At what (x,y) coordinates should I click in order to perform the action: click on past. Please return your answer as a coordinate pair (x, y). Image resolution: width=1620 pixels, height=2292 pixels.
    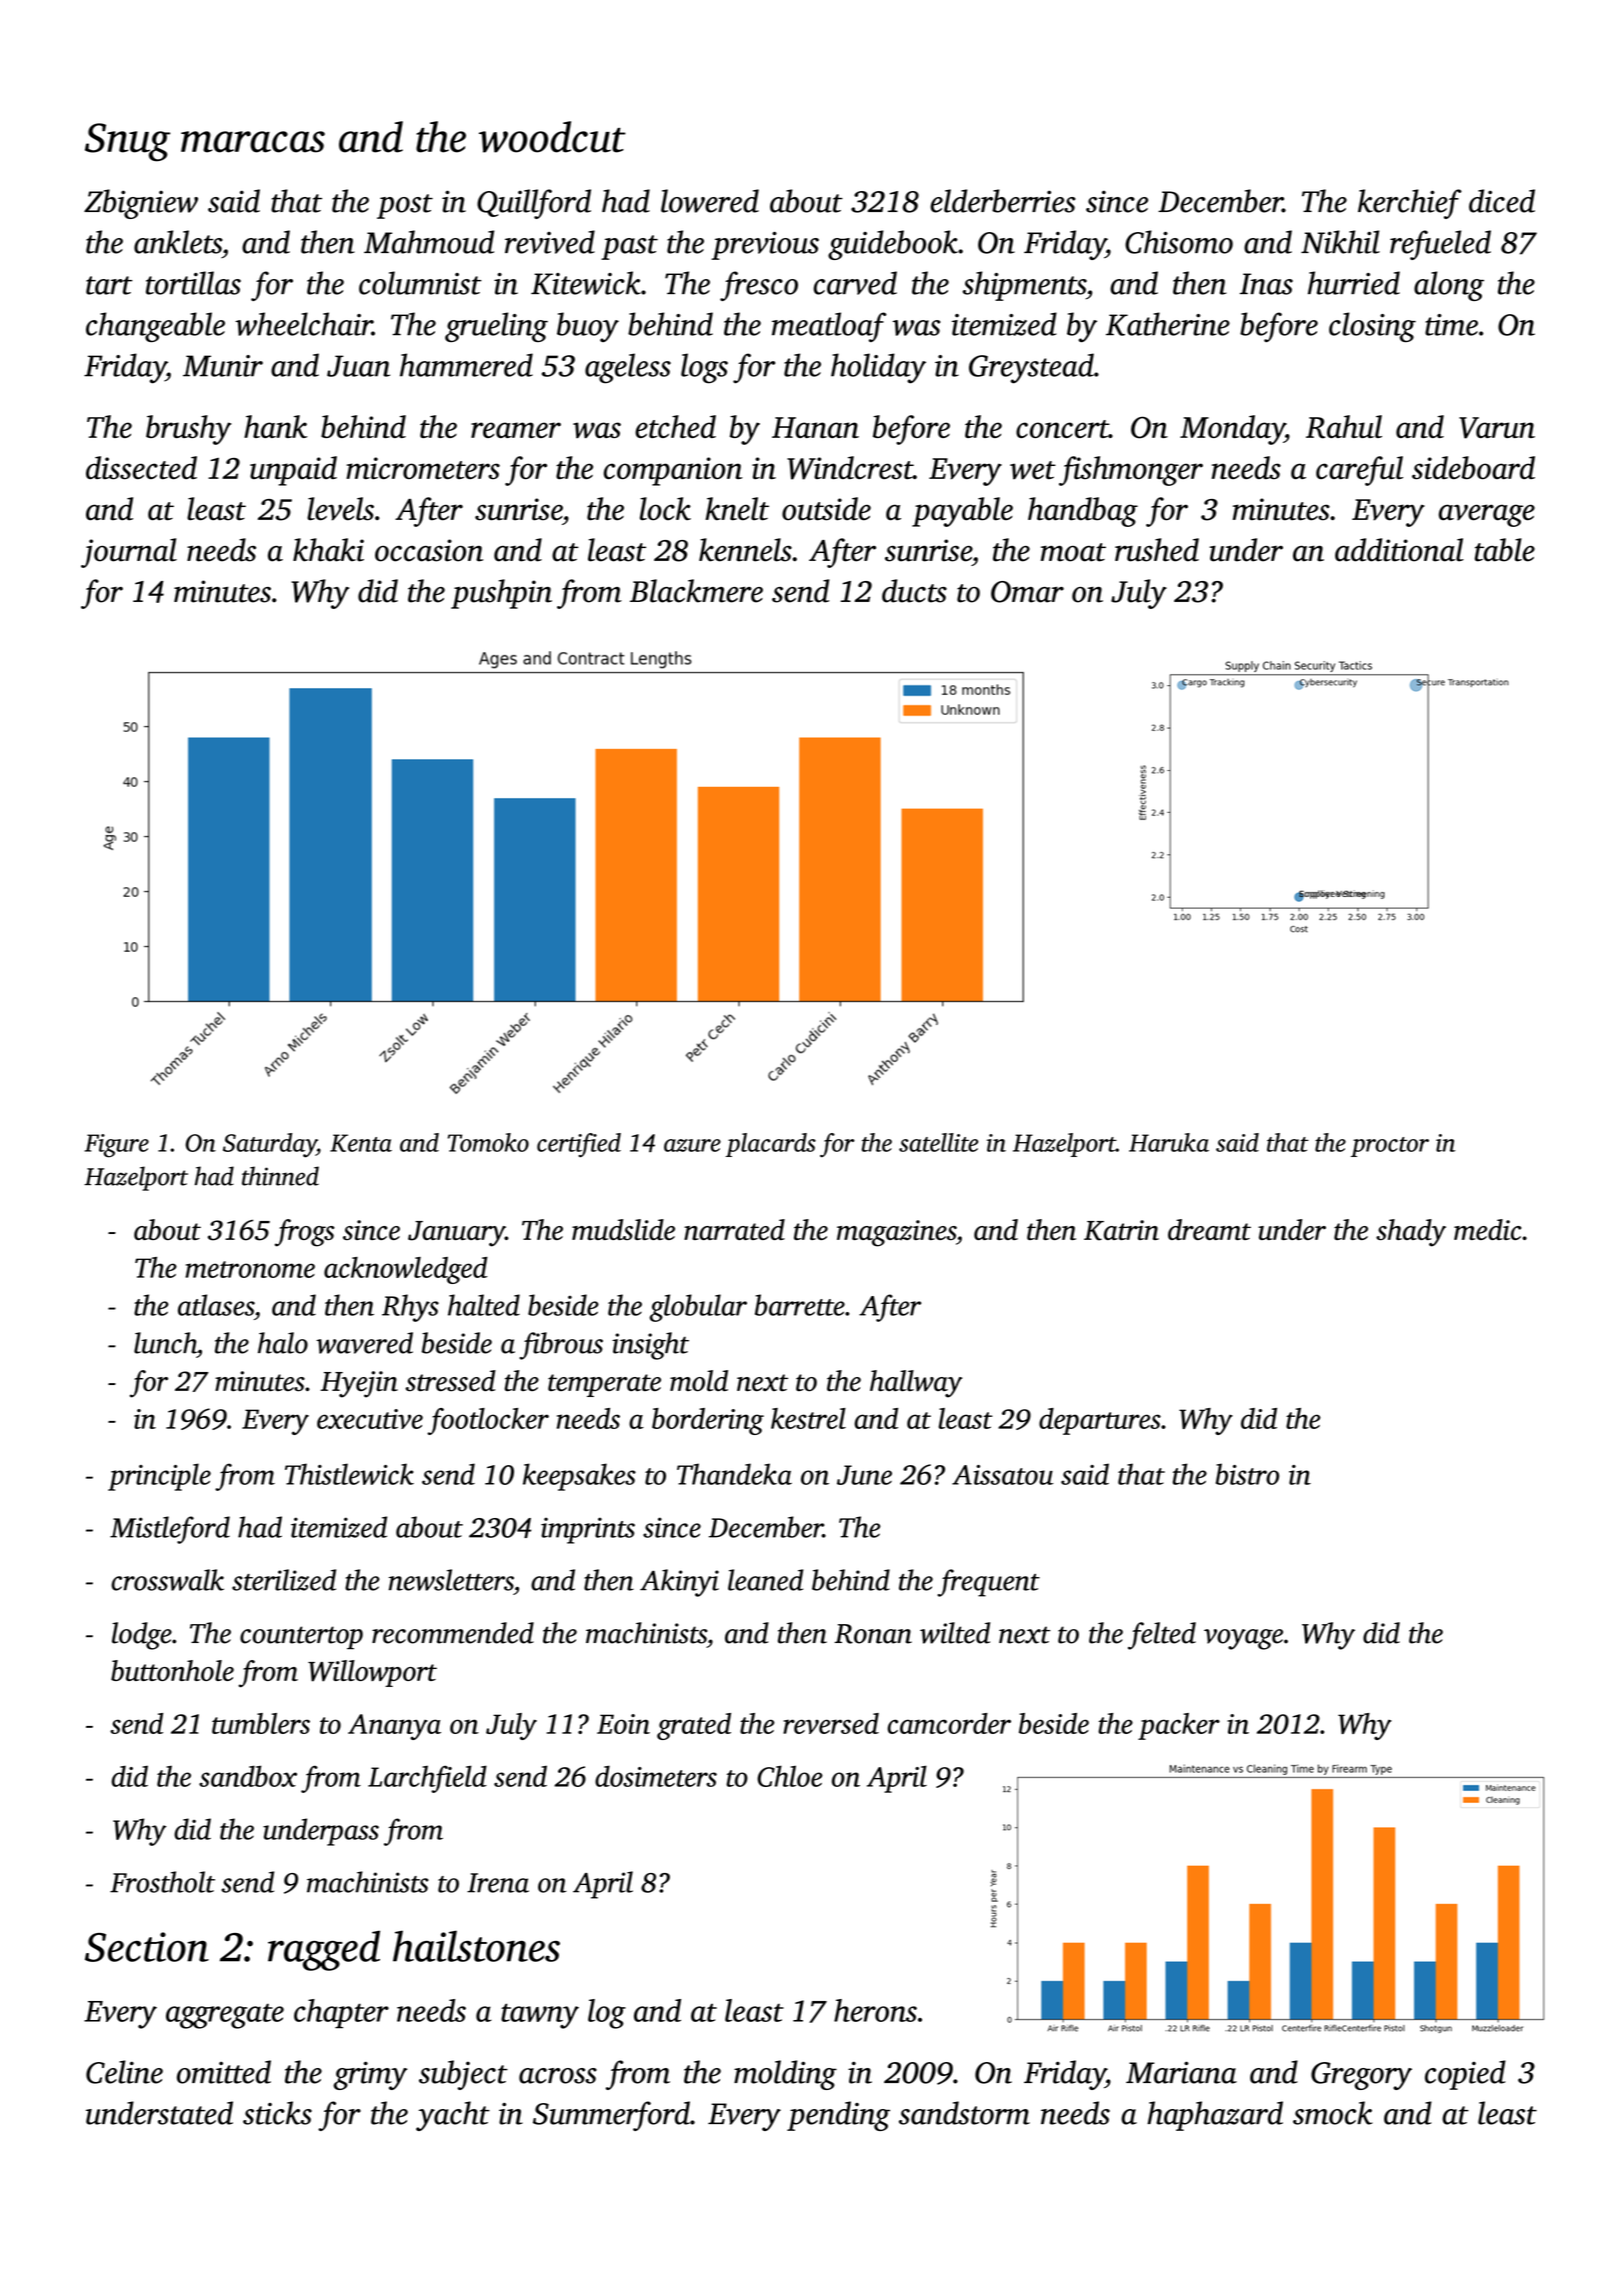
    Looking at the image, I should click on (629, 247).
